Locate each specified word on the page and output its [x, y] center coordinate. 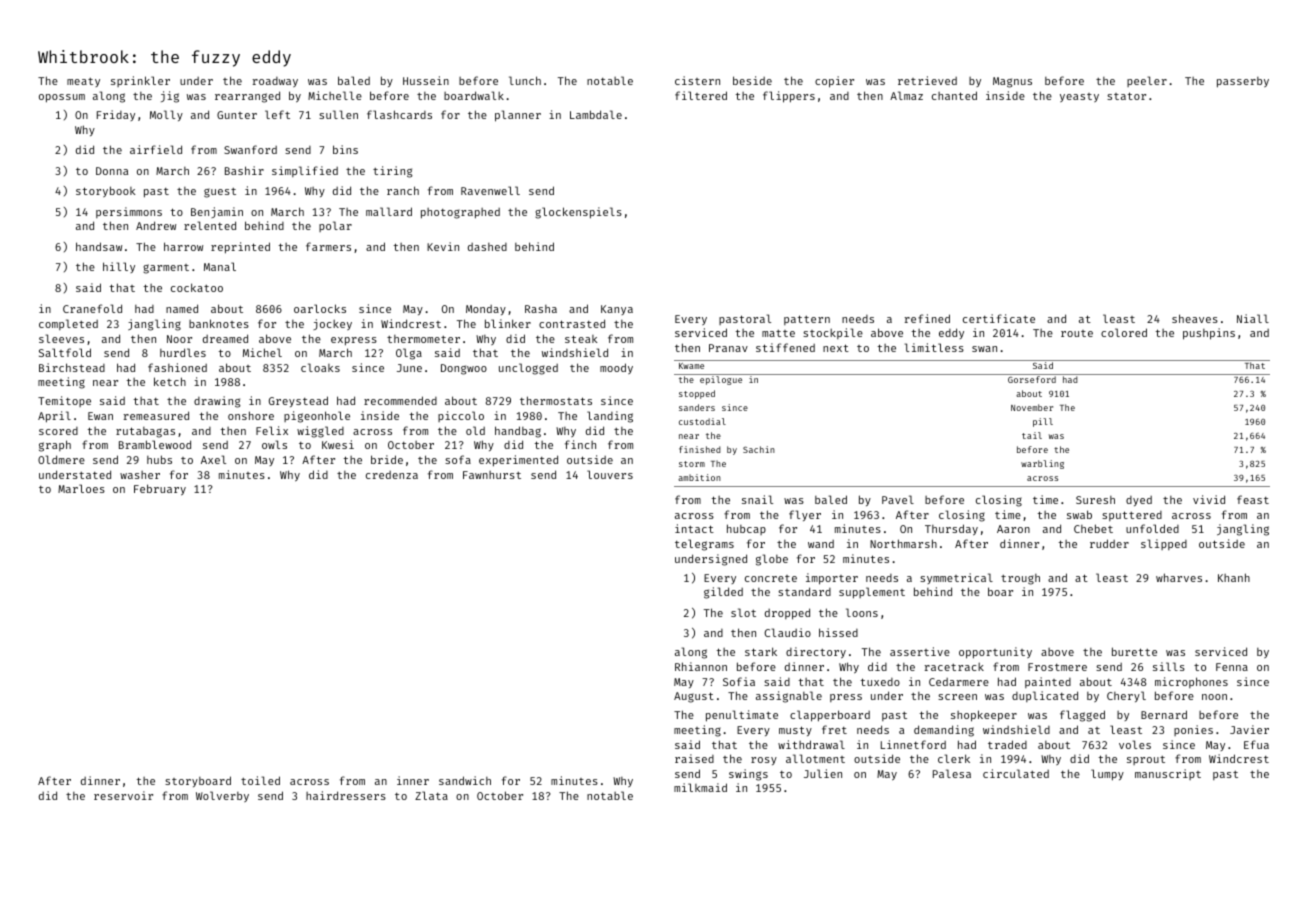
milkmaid [700, 787]
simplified [305, 171]
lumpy [1107, 775]
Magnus [1012, 82]
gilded [723, 593]
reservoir [123, 795]
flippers [789, 97]
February [160, 490]
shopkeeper [984, 716]
